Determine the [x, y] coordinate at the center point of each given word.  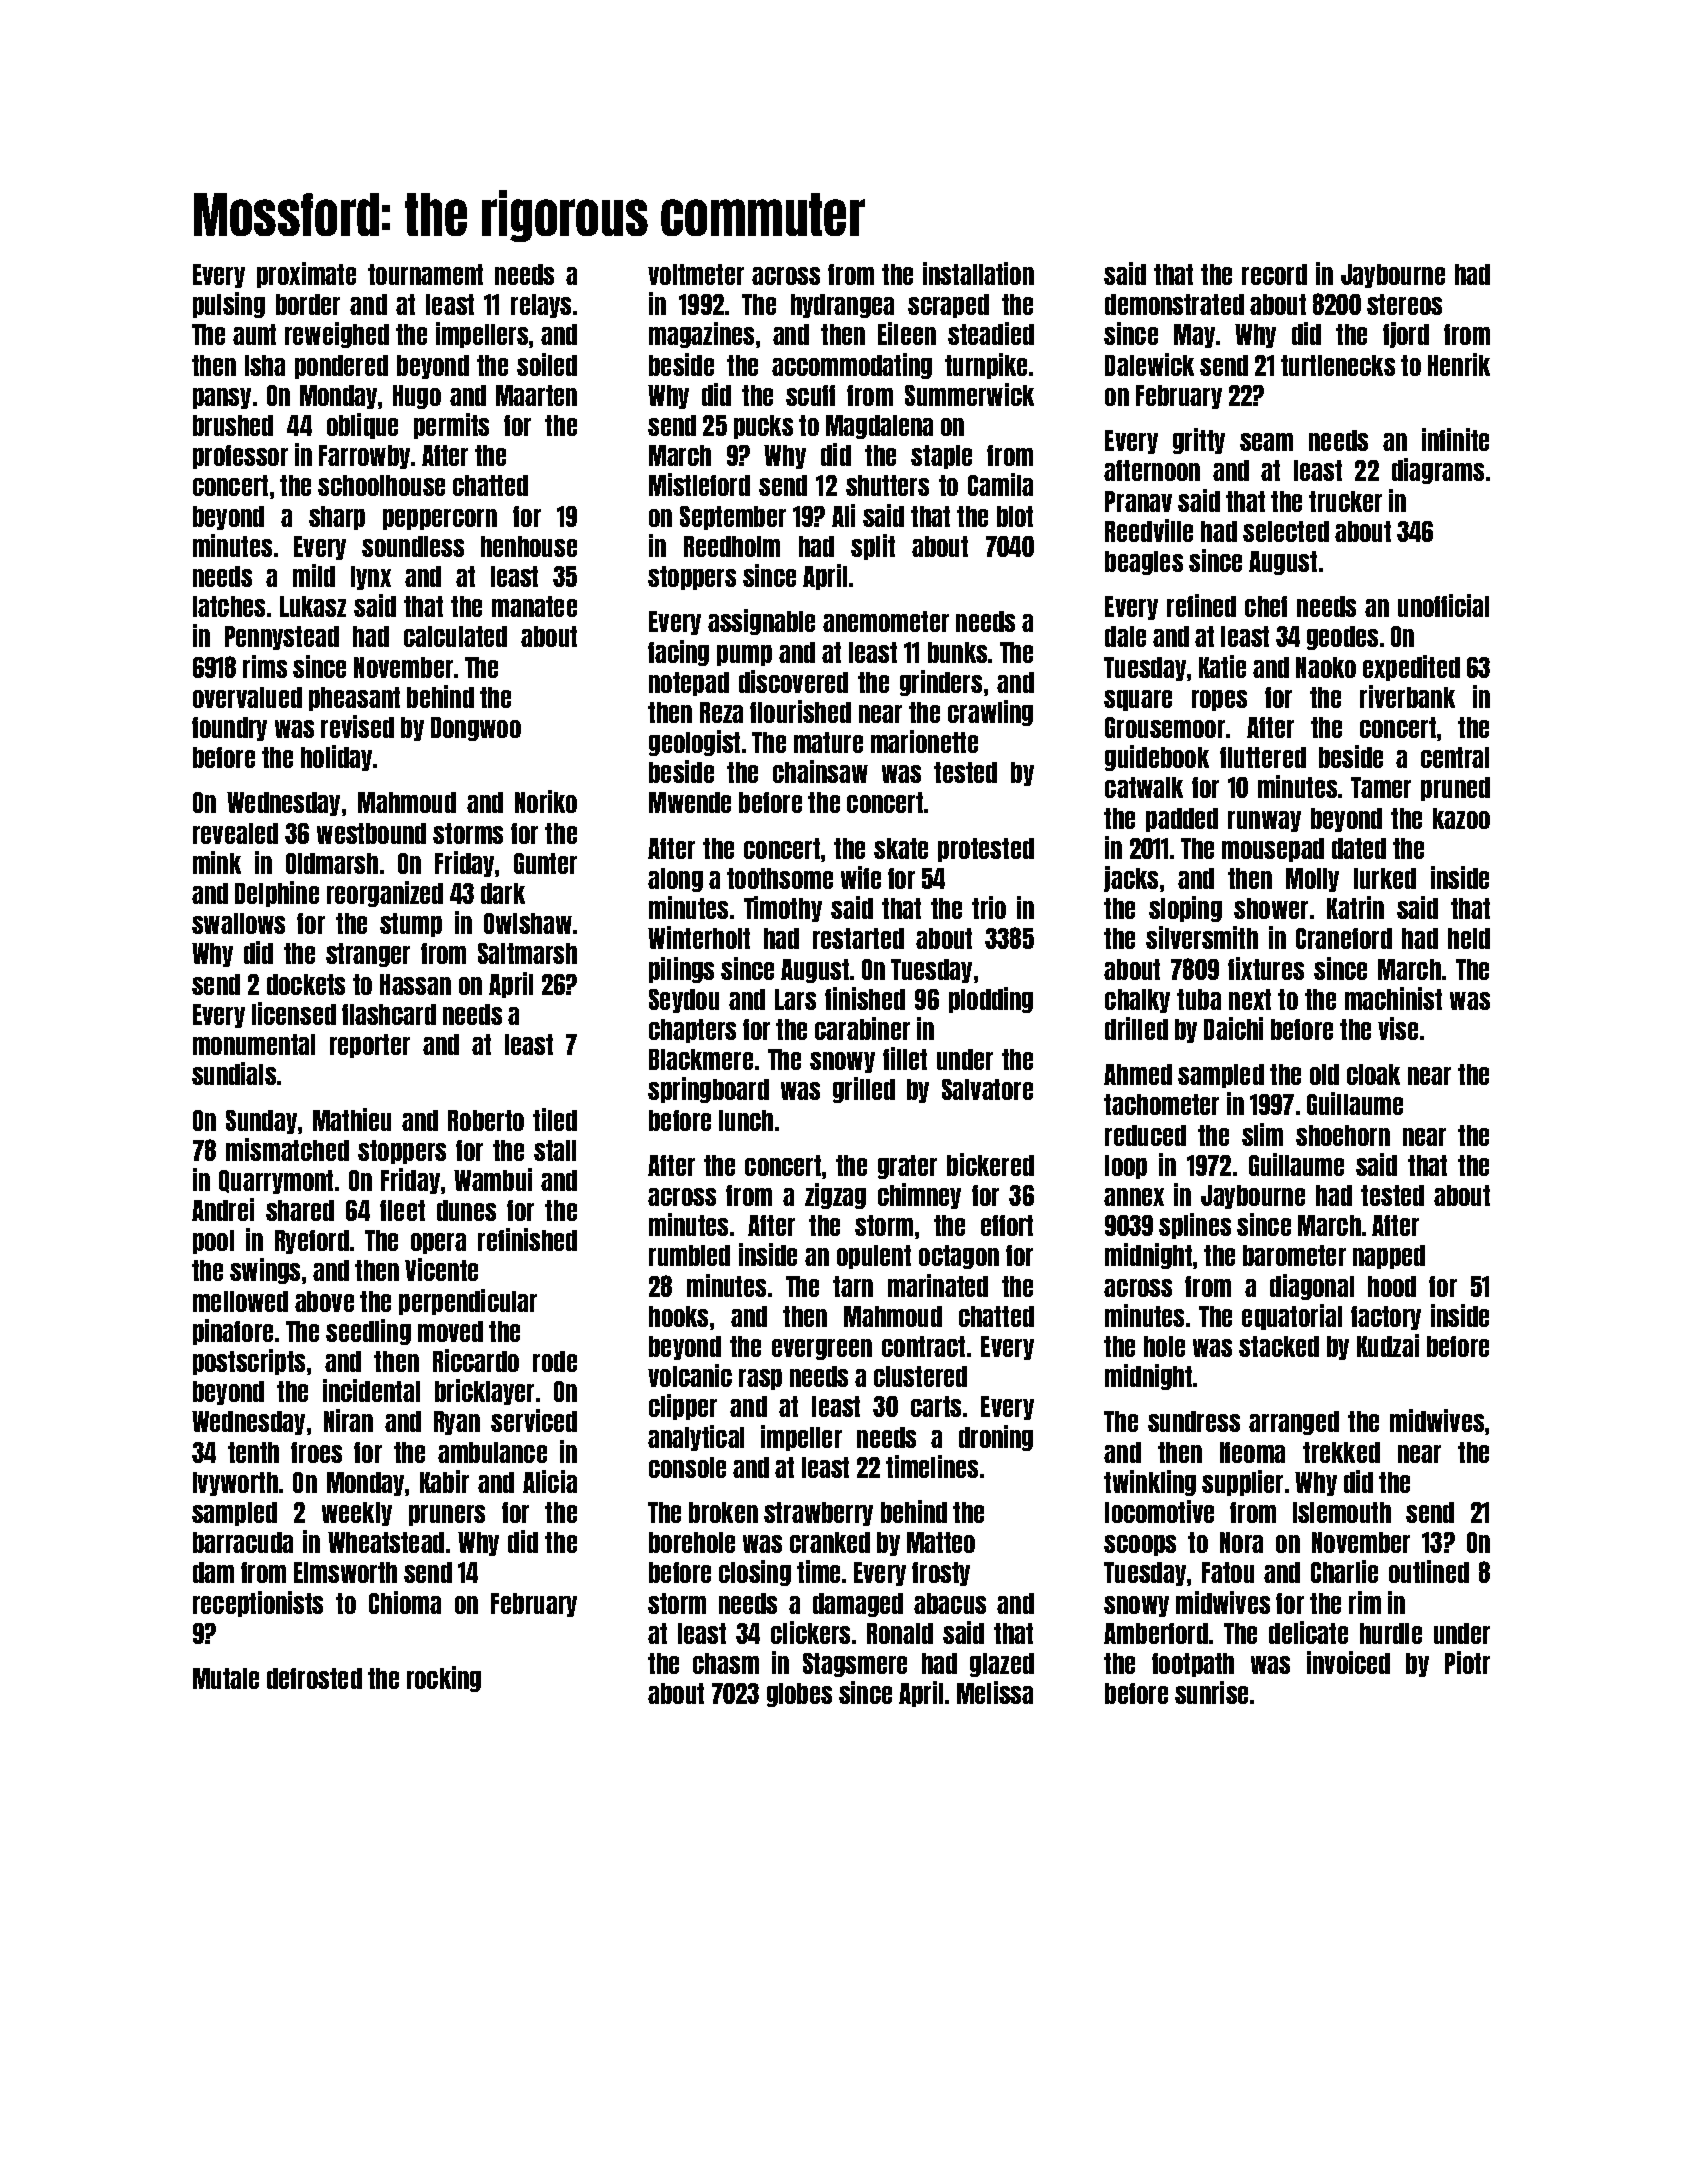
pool [213, 1242]
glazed [1002, 1665]
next [1250, 999]
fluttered [1263, 757]
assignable [761, 622]
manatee [534, 606]
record [1274, 274]
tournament [425, 274]
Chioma [405, 1602]
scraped [948, 306]
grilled [864, 1090]
